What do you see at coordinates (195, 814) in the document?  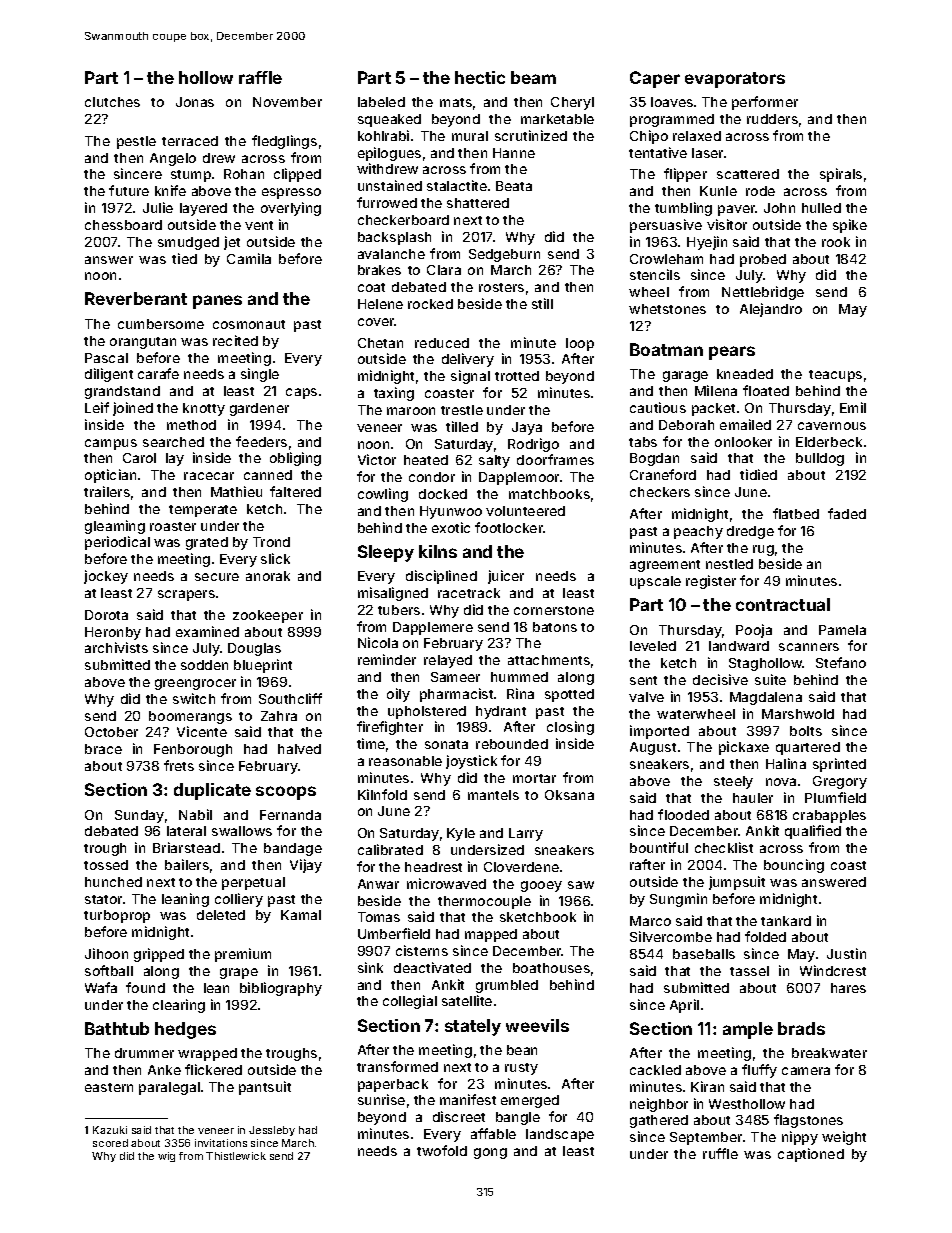 I see `Nabil` at bounding box center [195, 814].
